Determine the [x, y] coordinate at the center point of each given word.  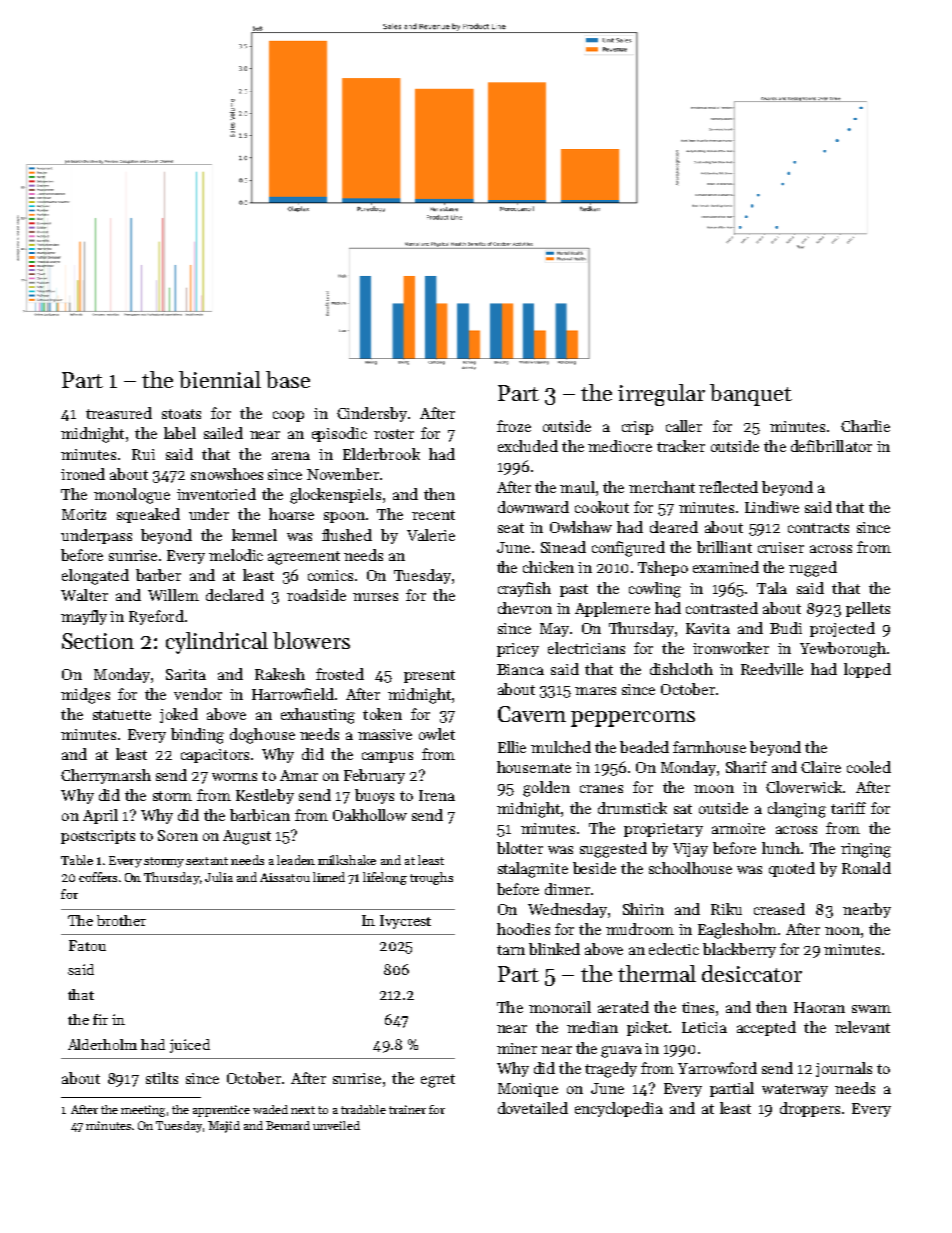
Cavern [532, 714]
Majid [224, 1127]
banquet [751, 395]
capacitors [215, 756]
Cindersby [372, 414]
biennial [220, 379]
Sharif [746, 767]
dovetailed [533, 1108]
